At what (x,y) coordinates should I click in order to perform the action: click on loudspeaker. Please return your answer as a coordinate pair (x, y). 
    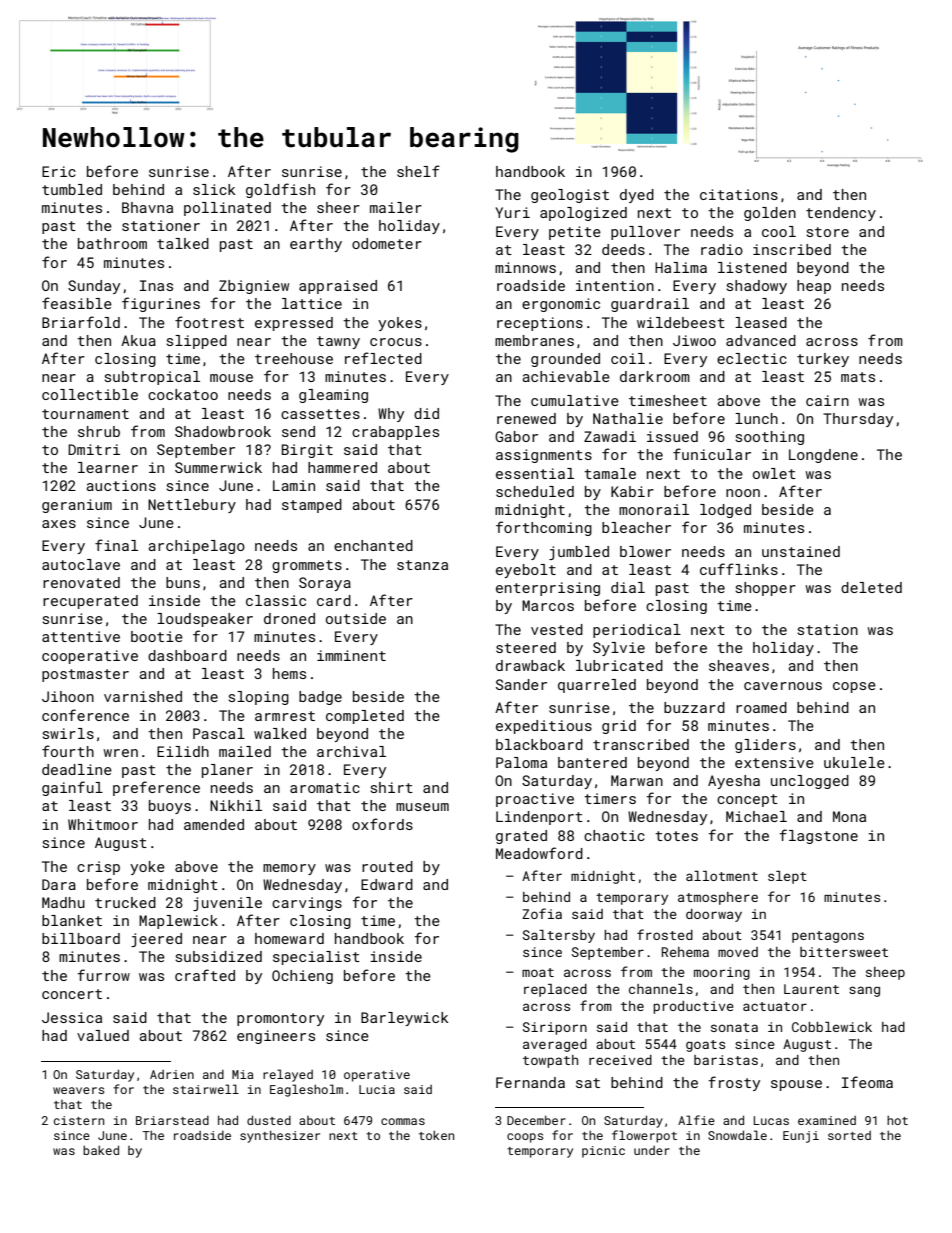
    Looking at the image, I should click on (205, 620).
